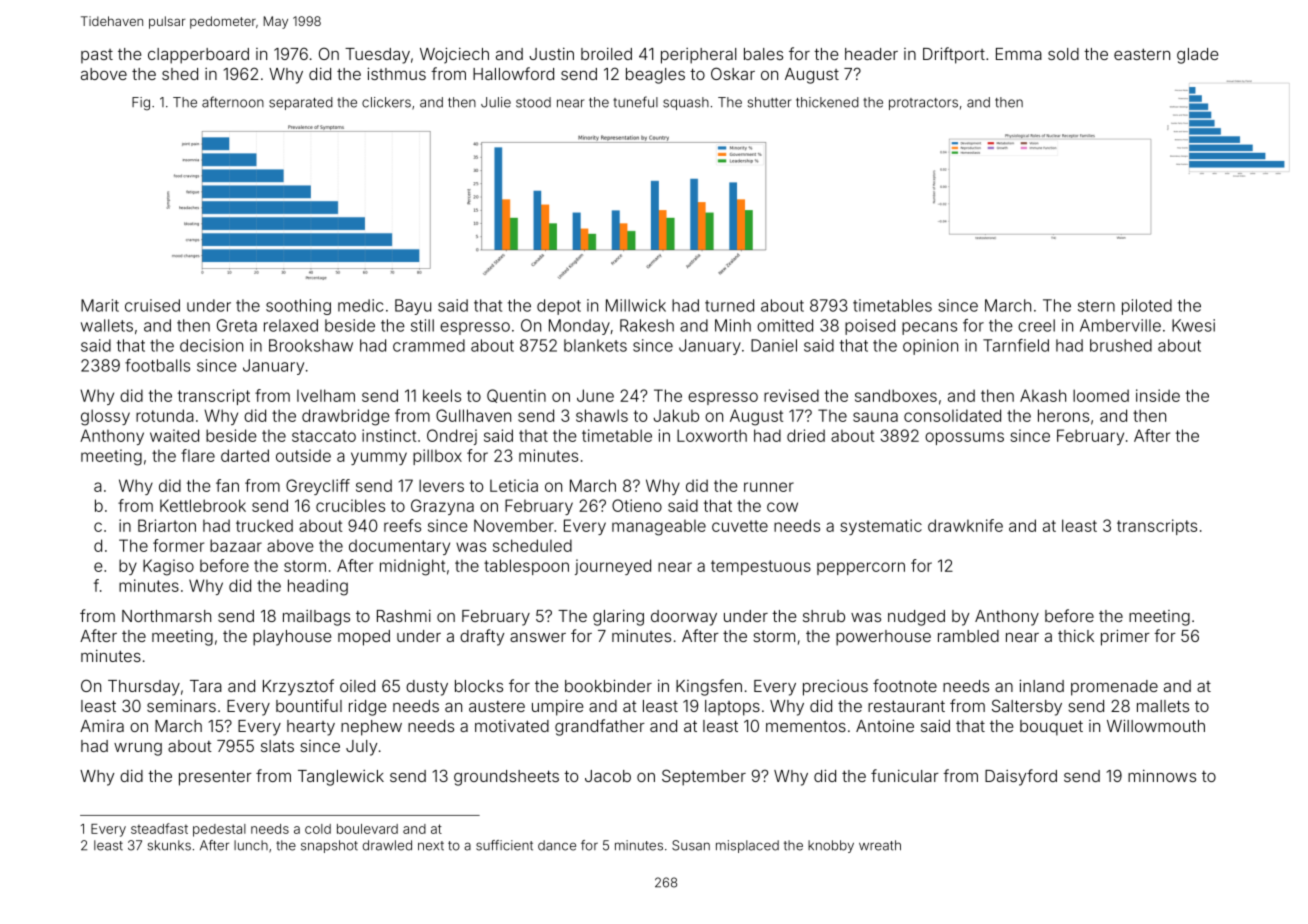 This page has height=924, width=1308. Describe the element at coordinates (1156, 725) in the page. I see `Willowmouth` at that location.
